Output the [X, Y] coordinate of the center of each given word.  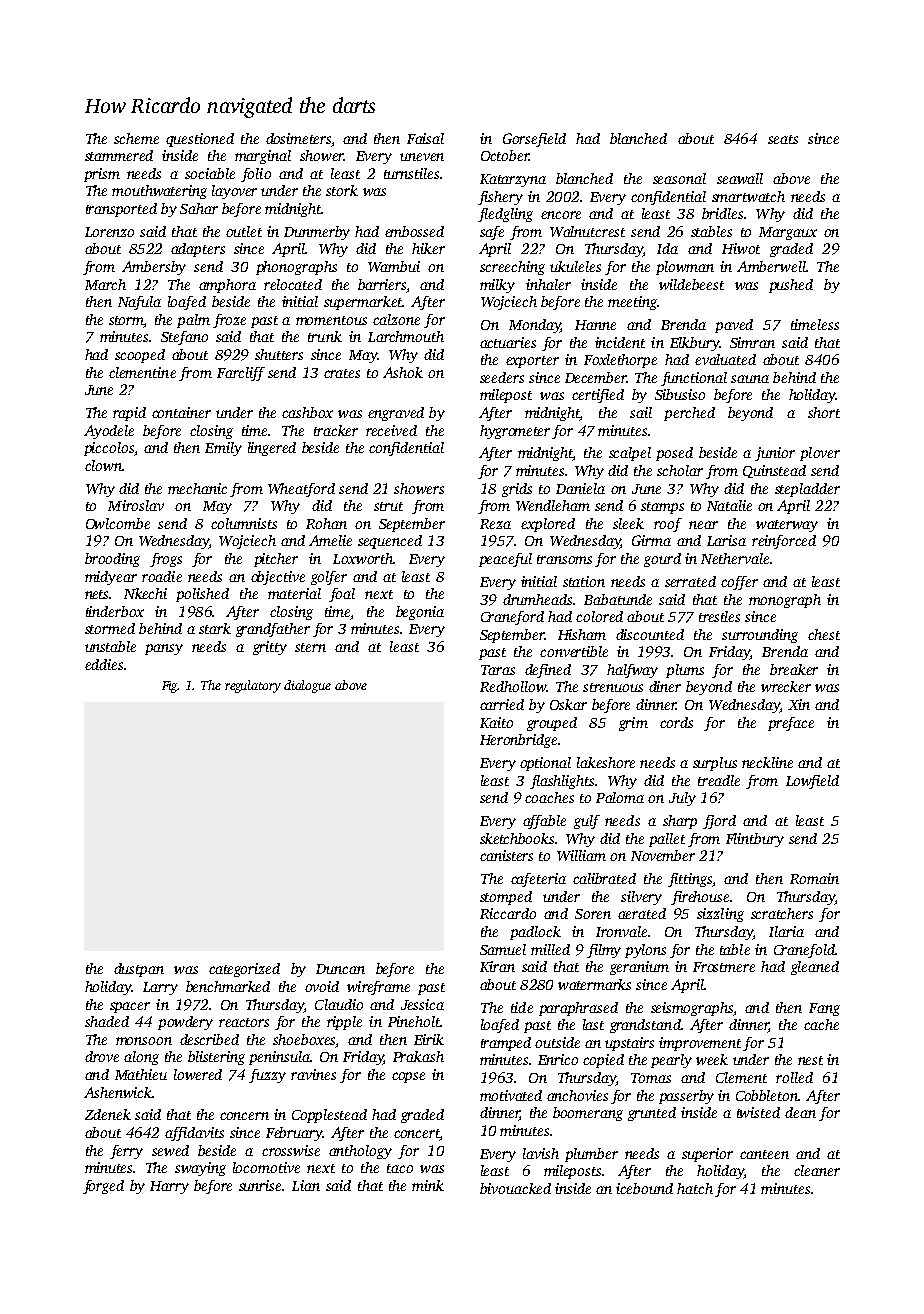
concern [244, 1116]
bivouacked [515, 1188]
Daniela [580, 488]
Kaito [496, 722]
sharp [680, 822]
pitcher [276, 560]
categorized [244, 970]
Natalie [729, 505]
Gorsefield [534, 140]
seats [783, 139]
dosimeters [298, 138]
